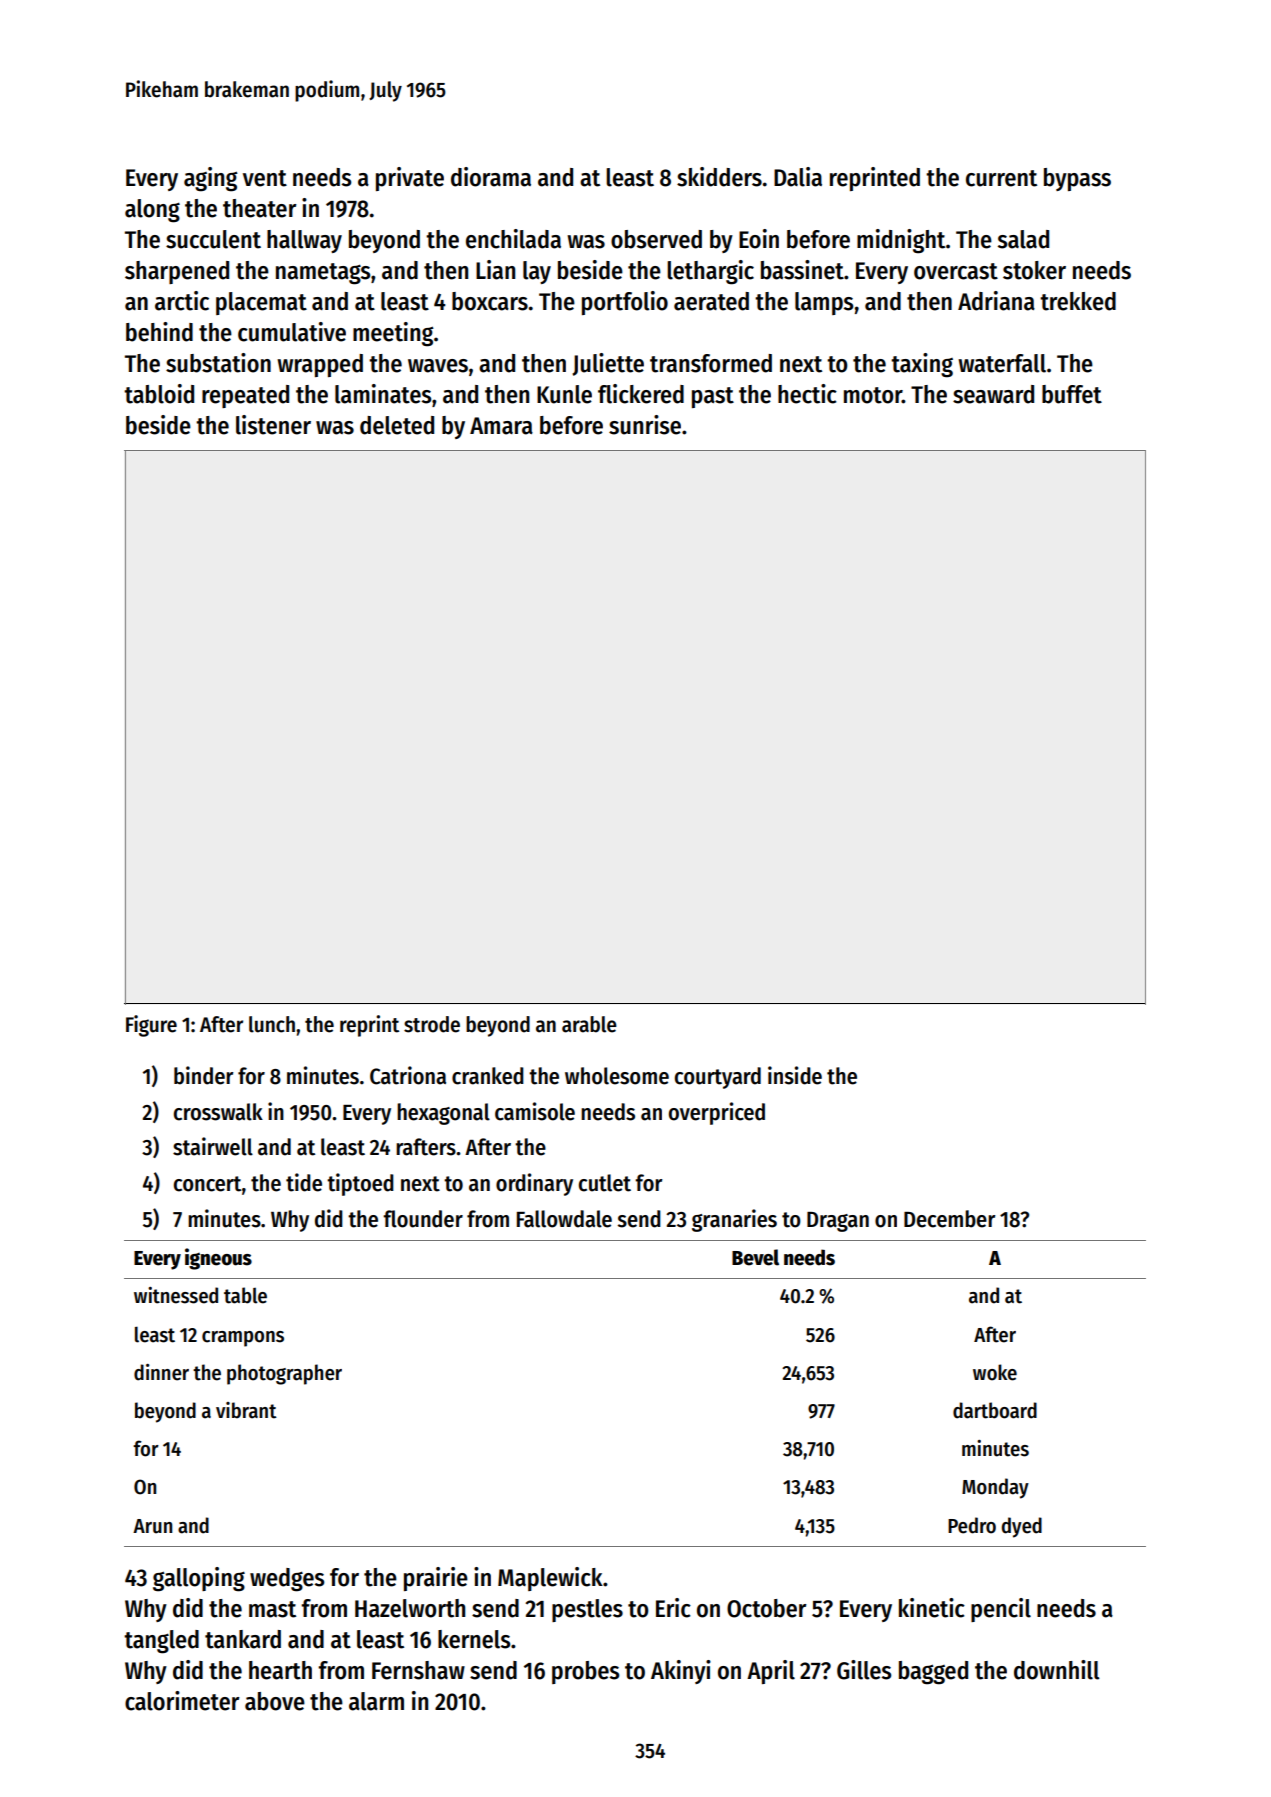 The width and height of the screenshot is (1271, 1797). What do you see at coordinates (432, 1024) in the screenshot?
I see `strode` at bounding box center [432, 1024].
